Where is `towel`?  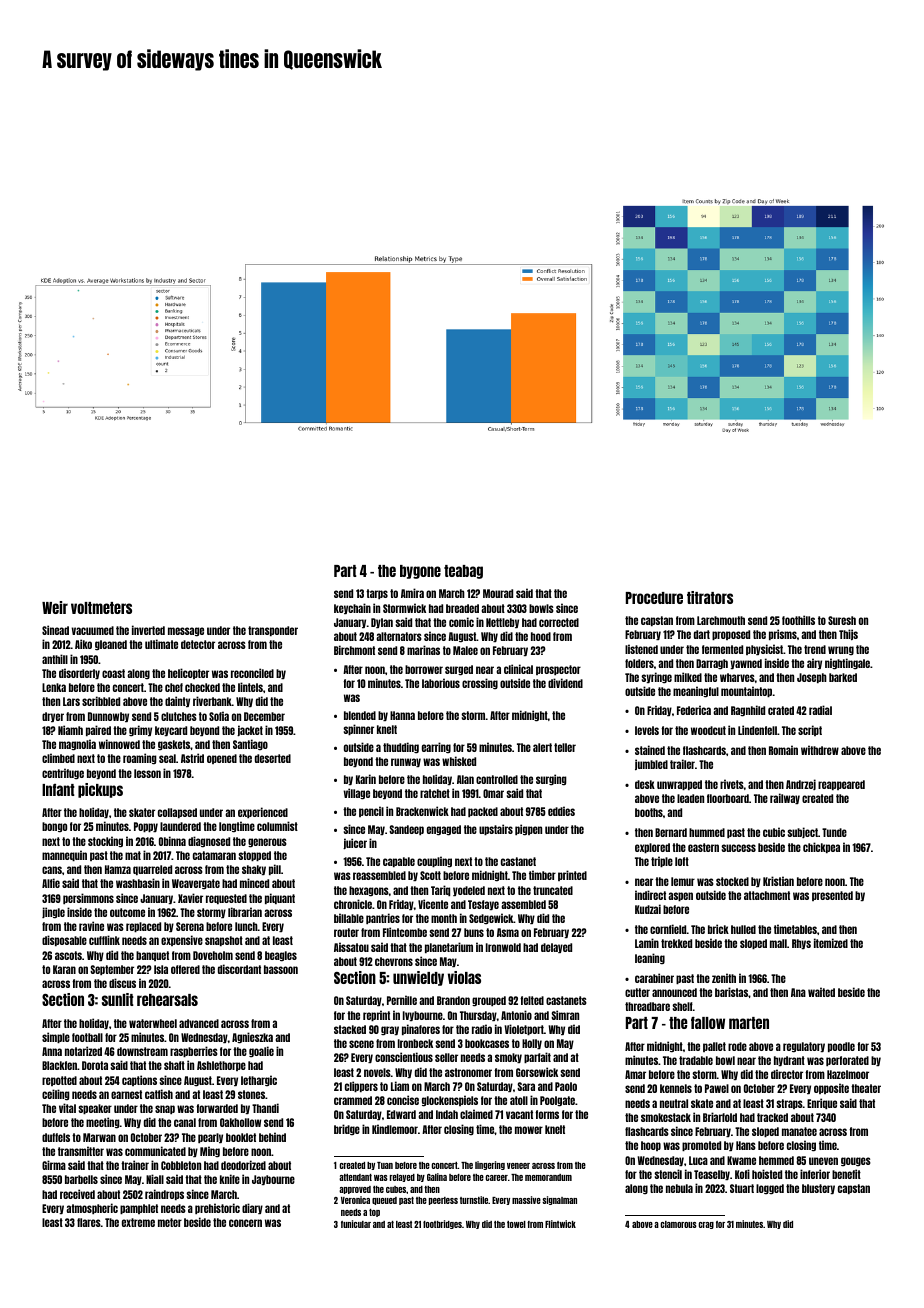
towel is located at coordinates (516, 1224).
